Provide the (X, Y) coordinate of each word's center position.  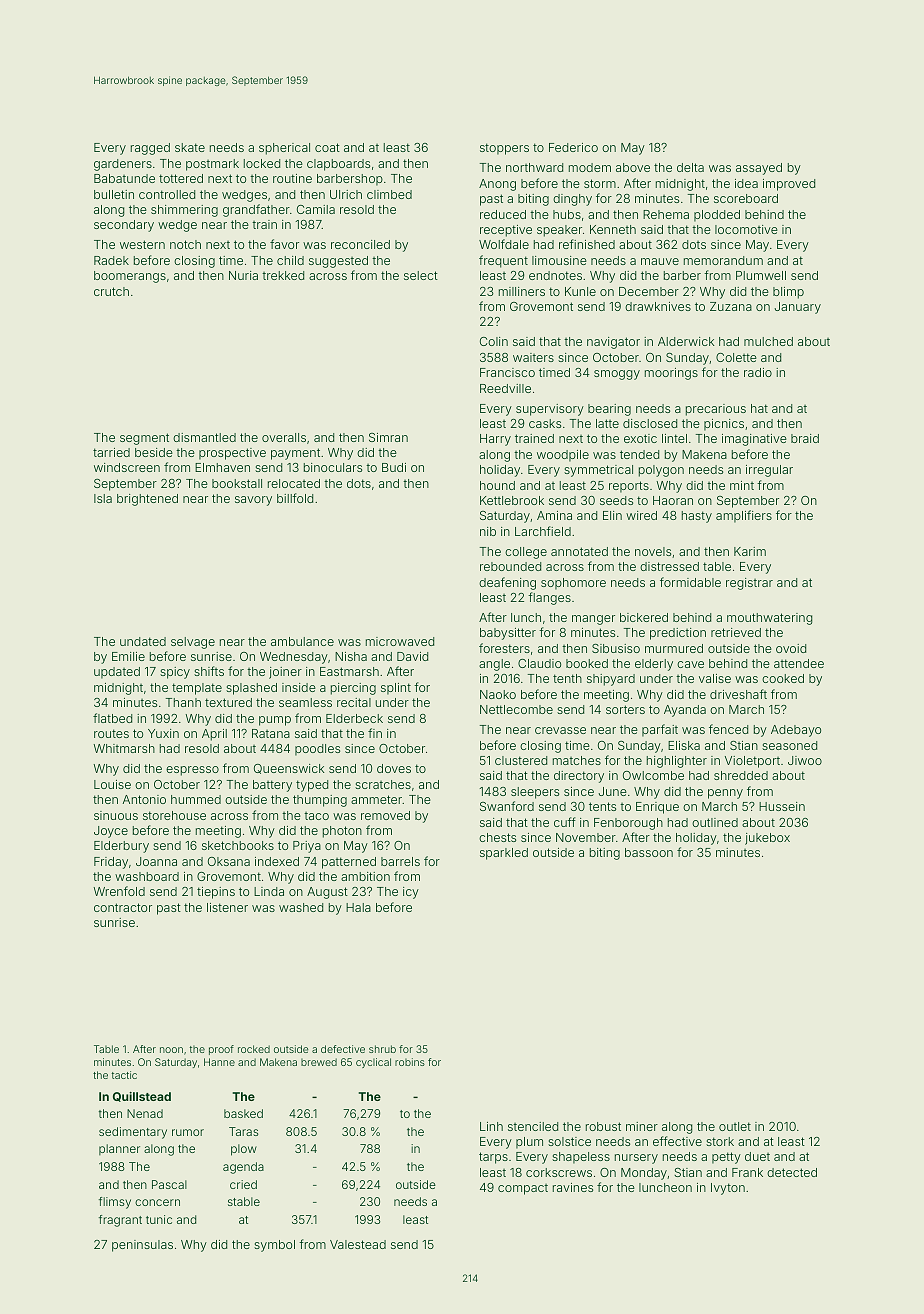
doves (394, 768)
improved (789, 185)
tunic (159, 1219)
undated (143, 641)
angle (494, 665)
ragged (150, 149)
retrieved (736, 632)
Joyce (111, 832)
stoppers (504, 149)
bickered (644, 617)
